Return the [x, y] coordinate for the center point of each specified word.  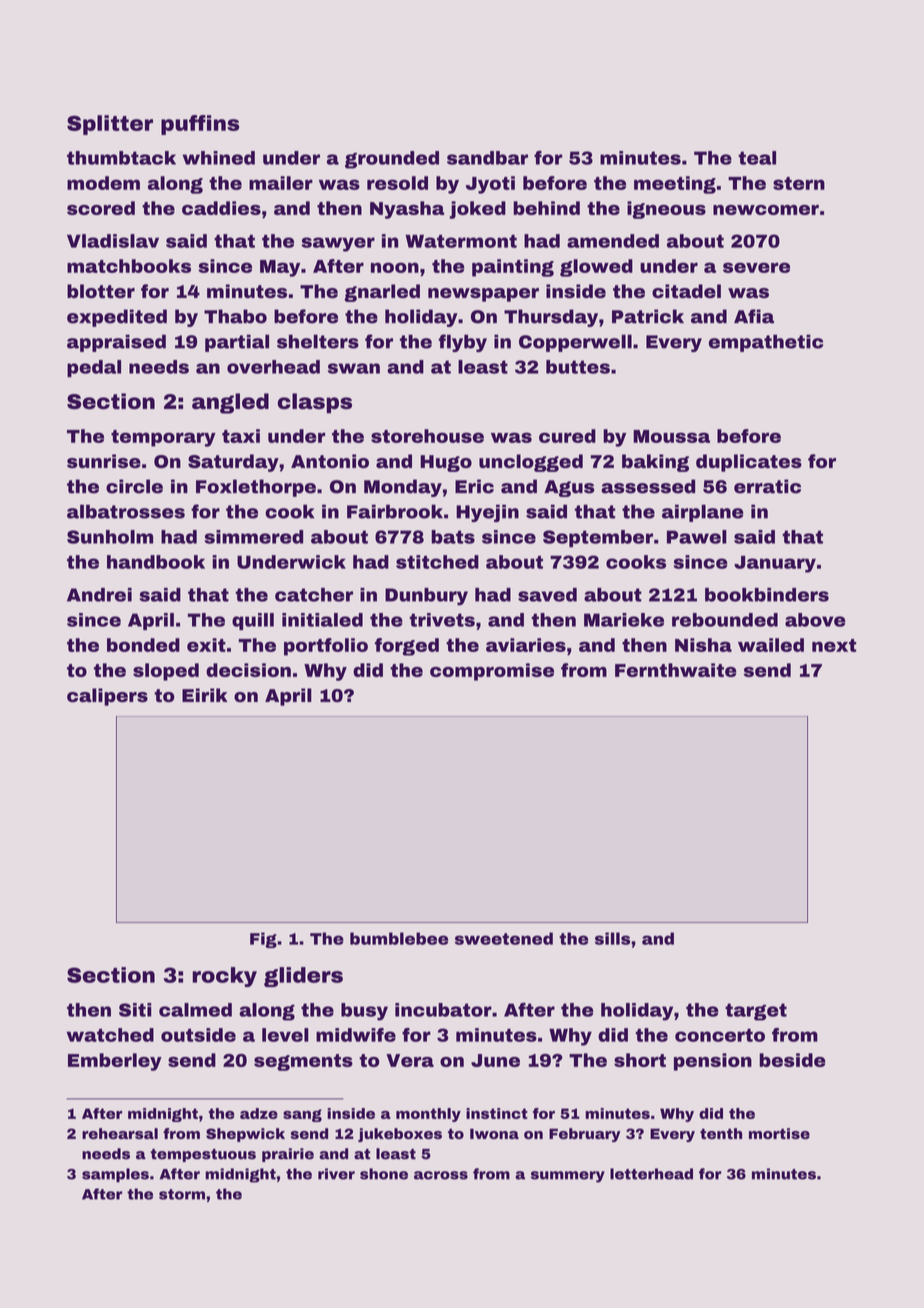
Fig [263, 940]
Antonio [330, 461]
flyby [462, 343]
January [775, 564]
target [756, 1012]
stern [799, 183]
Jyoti [490, 185]
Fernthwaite [676, 670]
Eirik [205, 695]
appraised [116, 343]
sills [612, 938]
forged [407, 647]
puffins [200, 125]
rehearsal [120, 1133]
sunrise [104, 461]
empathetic [766, 343]
